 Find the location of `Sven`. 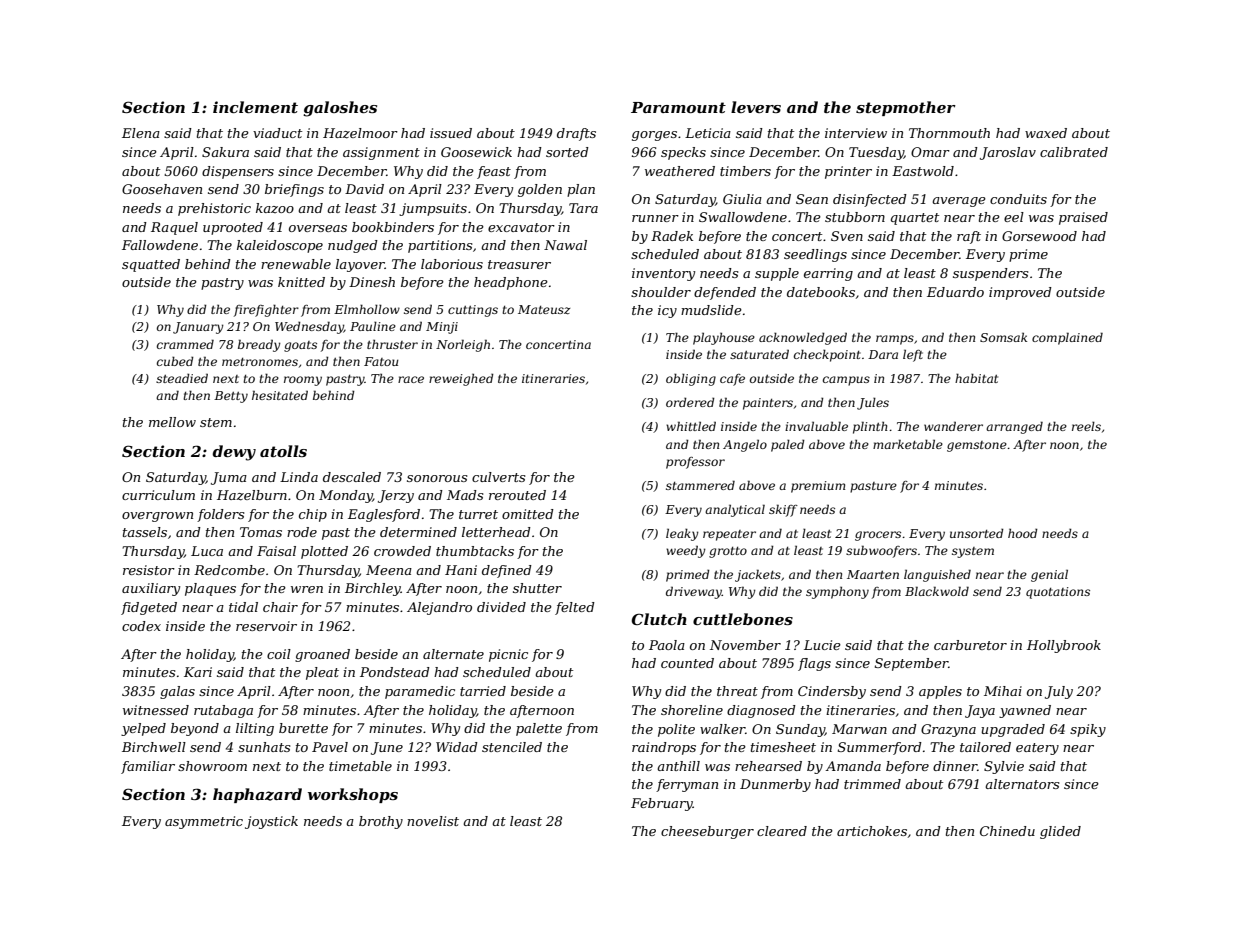

Sven is located at coordinates (847, 236).
